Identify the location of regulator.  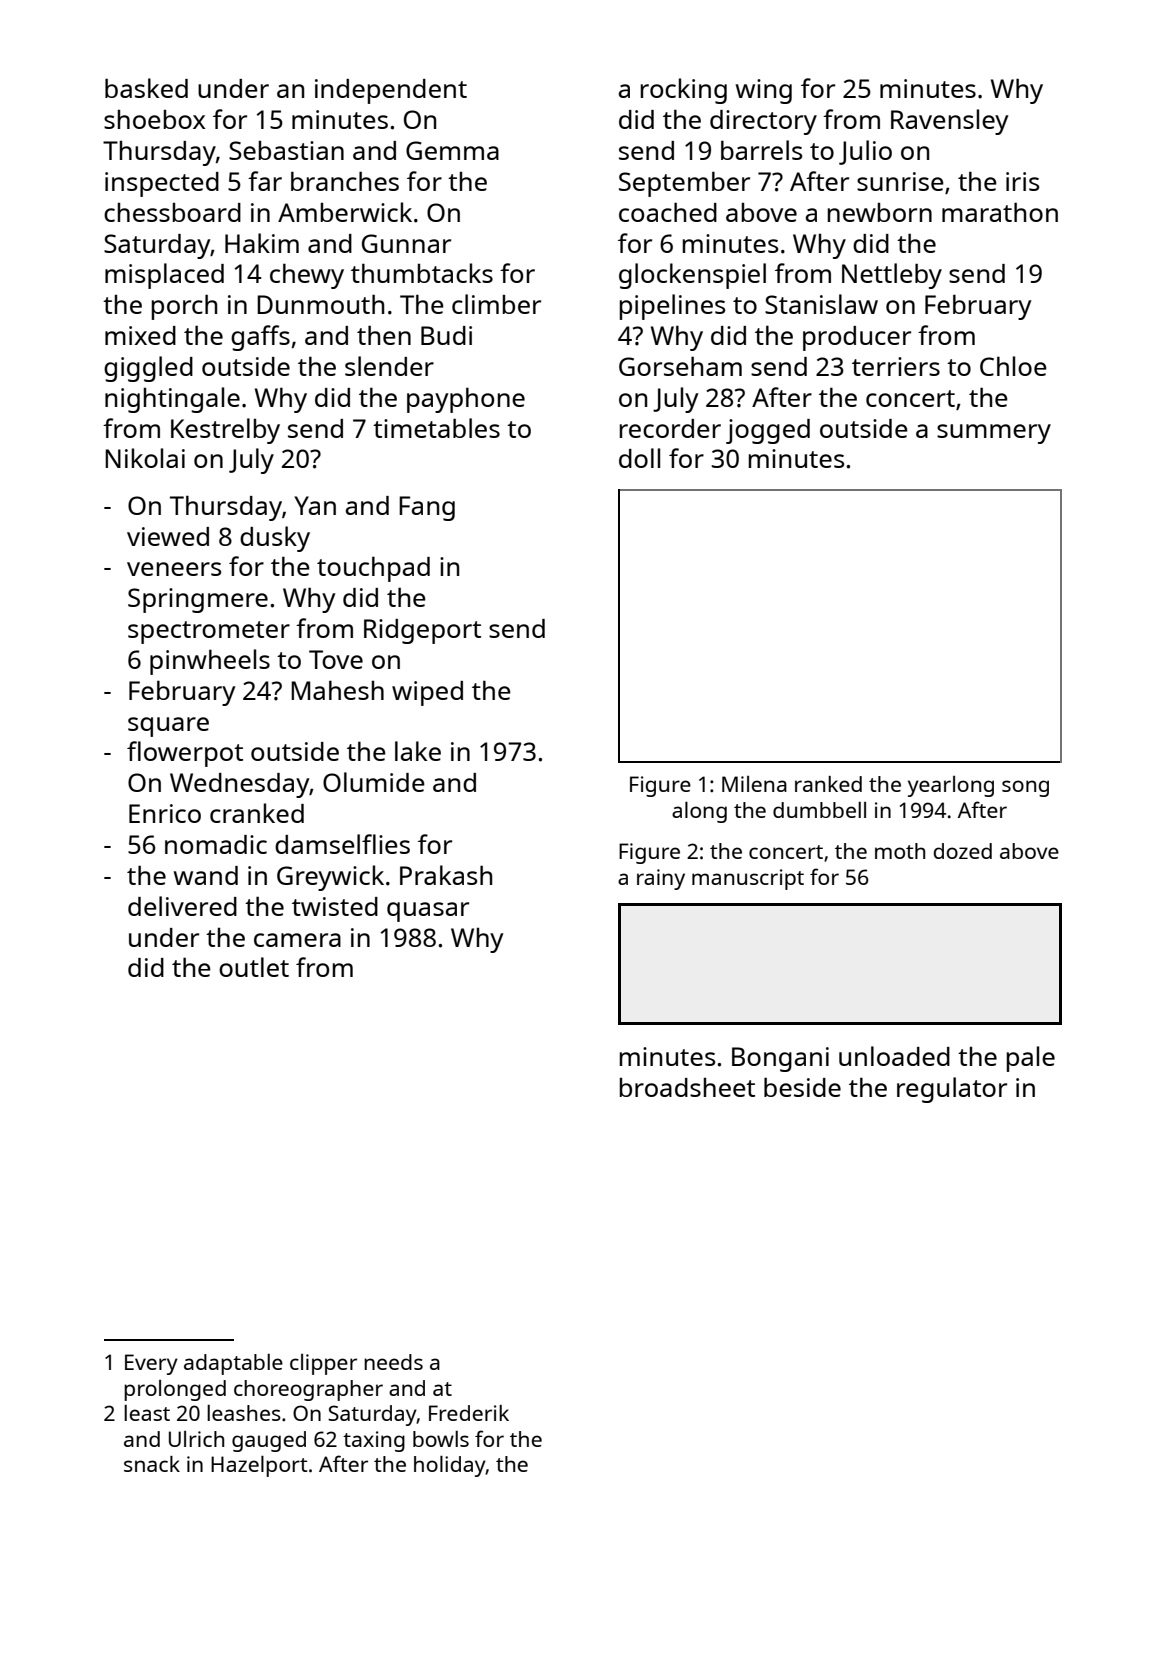
(952, 1090).
